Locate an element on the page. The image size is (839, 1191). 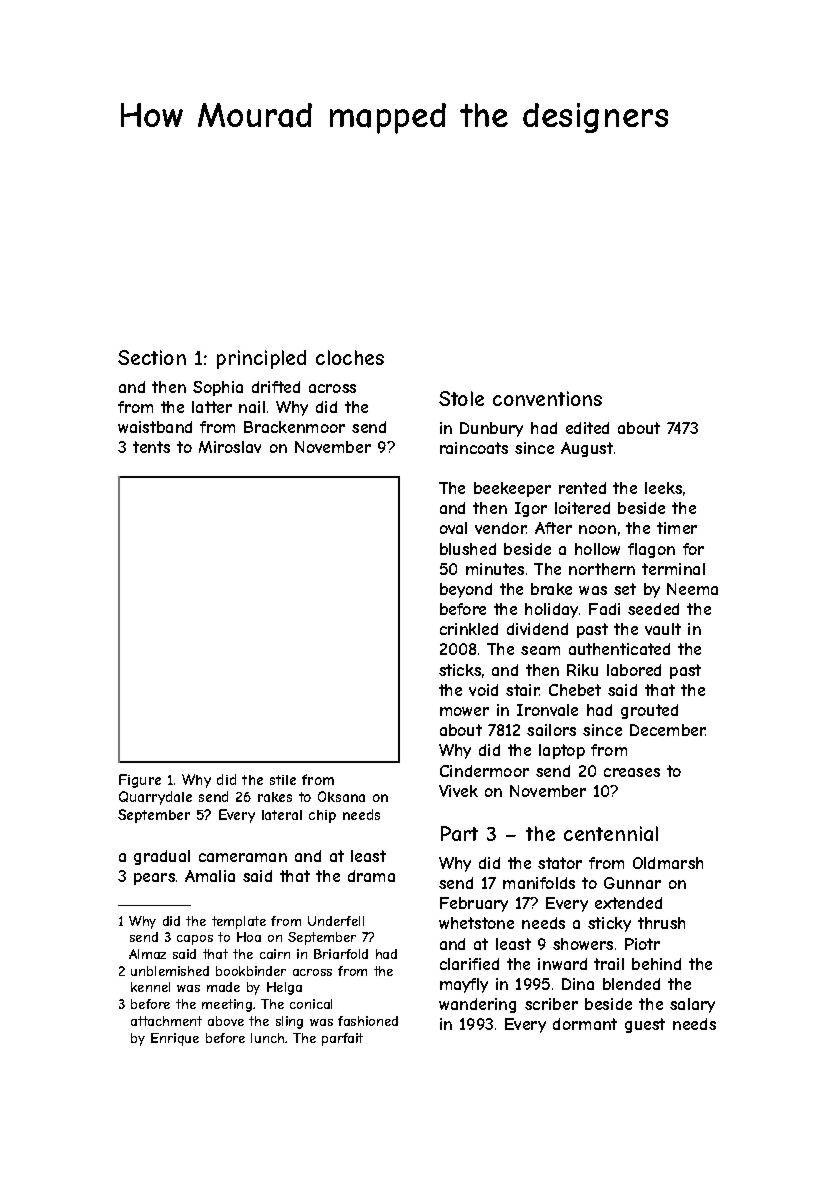
grouted is located at coordinates (649, 711).
